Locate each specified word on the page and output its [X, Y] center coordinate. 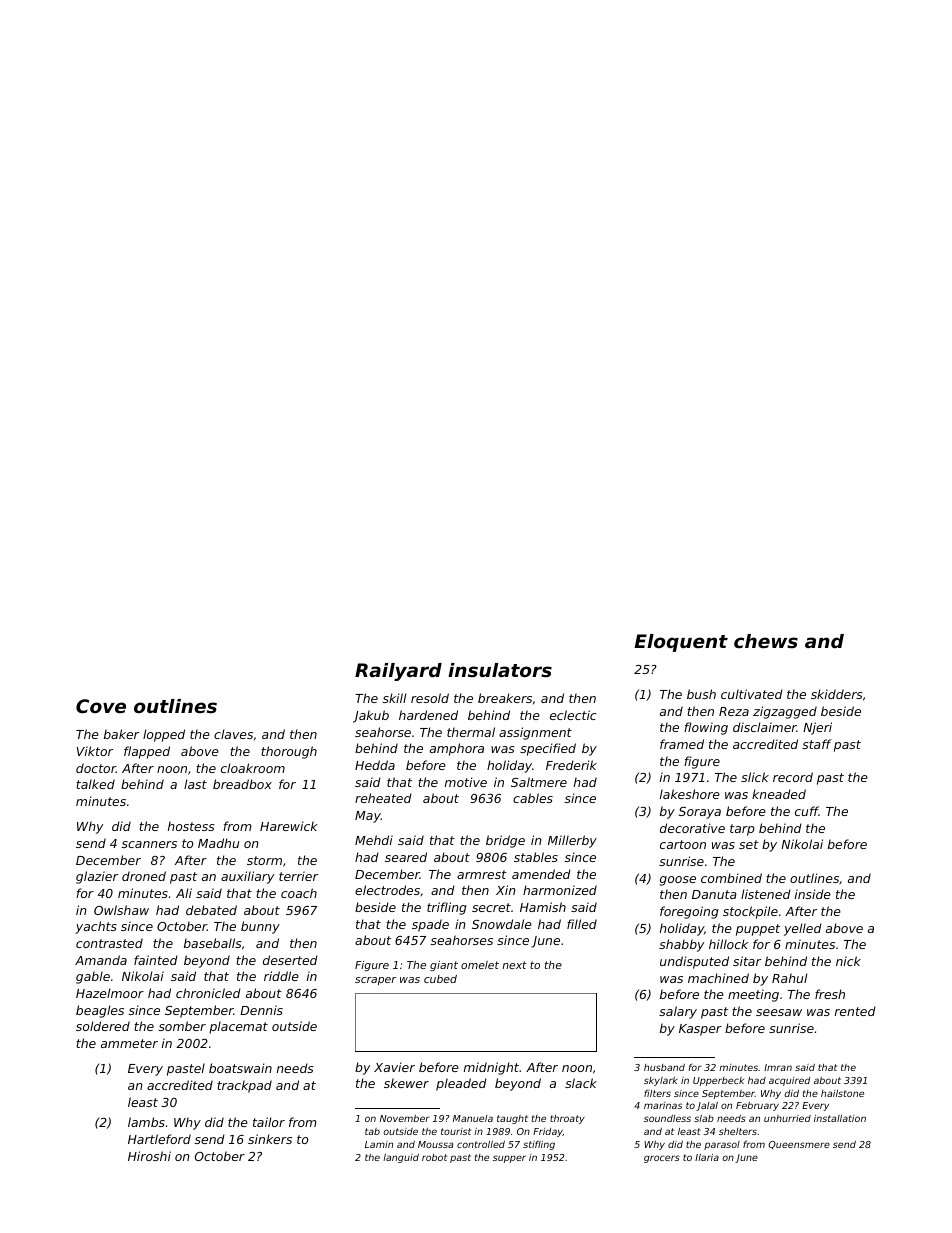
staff [816, 744]
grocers [662, 1159]
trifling [447, 908]
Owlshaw [121, 910]
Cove [101, 706]
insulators [500, 670]
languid [401, 1158]
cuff [807, 811]
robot [434, 1157]
